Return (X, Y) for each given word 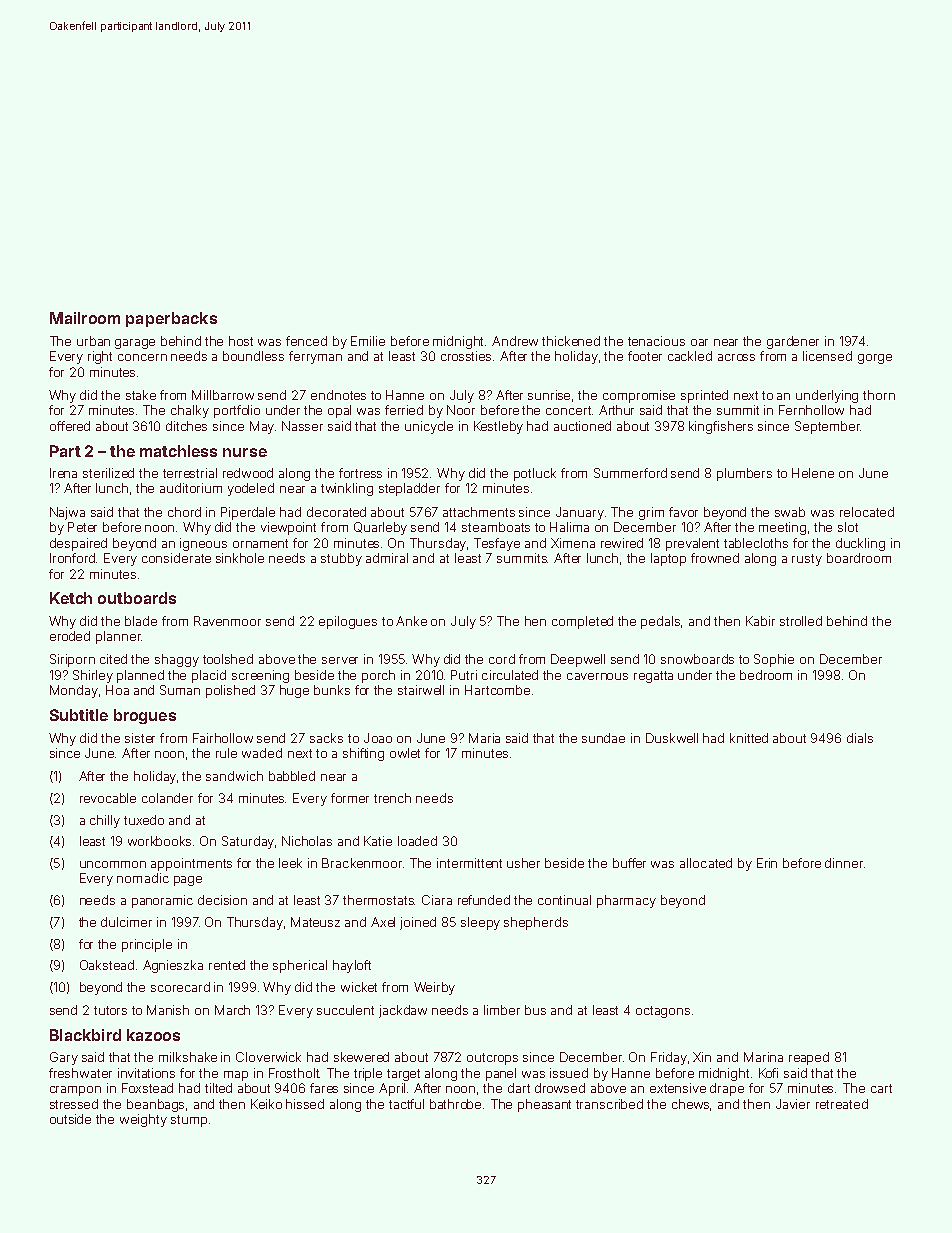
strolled (801, 621)
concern (142, 357)
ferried (404, 410)
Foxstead (147, 1088)
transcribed (609, 1104)
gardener (793, 342)
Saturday (248, 842)
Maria (484, 738)
